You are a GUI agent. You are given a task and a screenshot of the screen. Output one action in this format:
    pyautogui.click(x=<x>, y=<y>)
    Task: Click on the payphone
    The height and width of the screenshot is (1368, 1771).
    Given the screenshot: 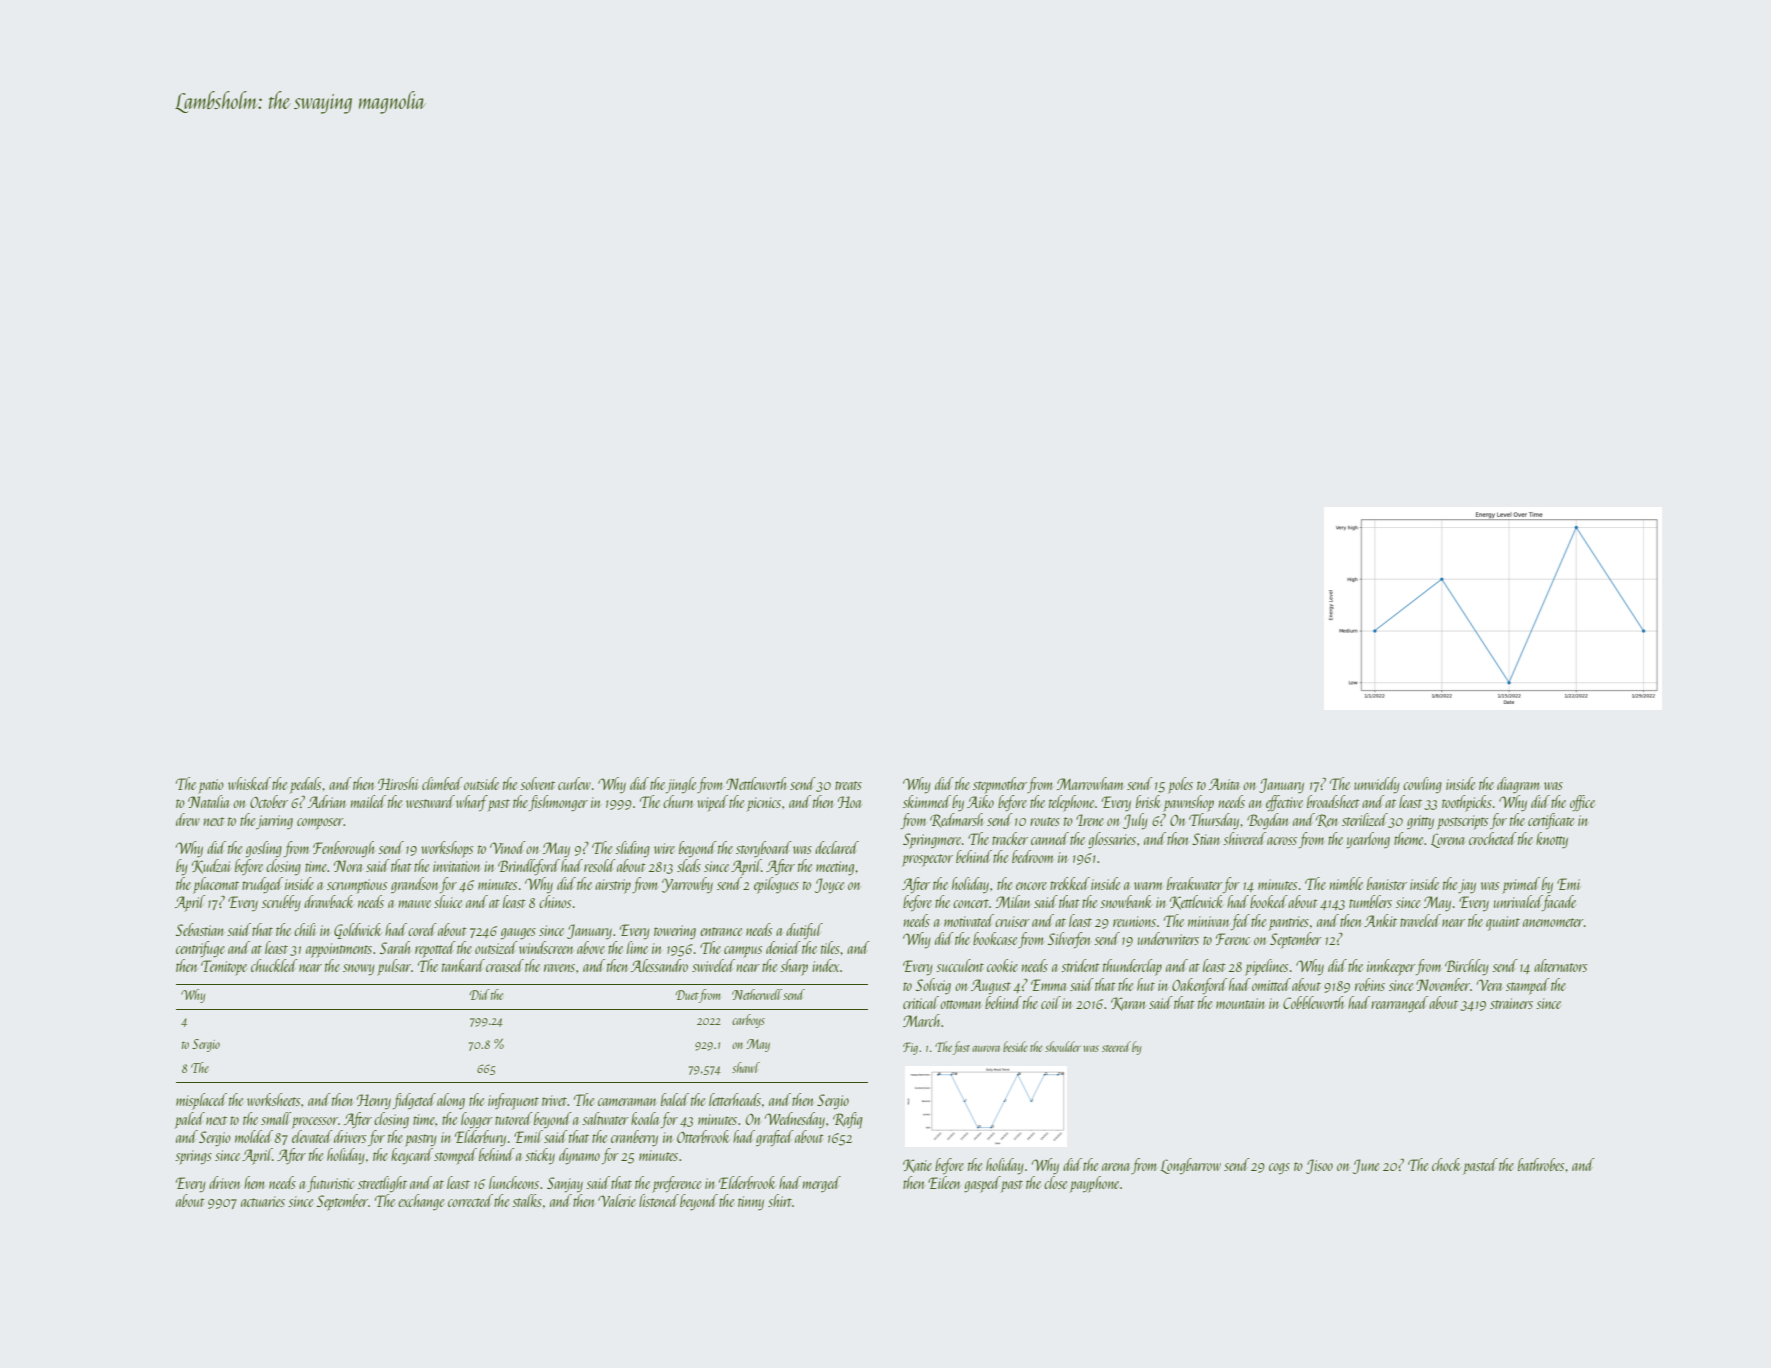 What is the action you would take?
    pyautogui.click(x=1094, y=1184)
